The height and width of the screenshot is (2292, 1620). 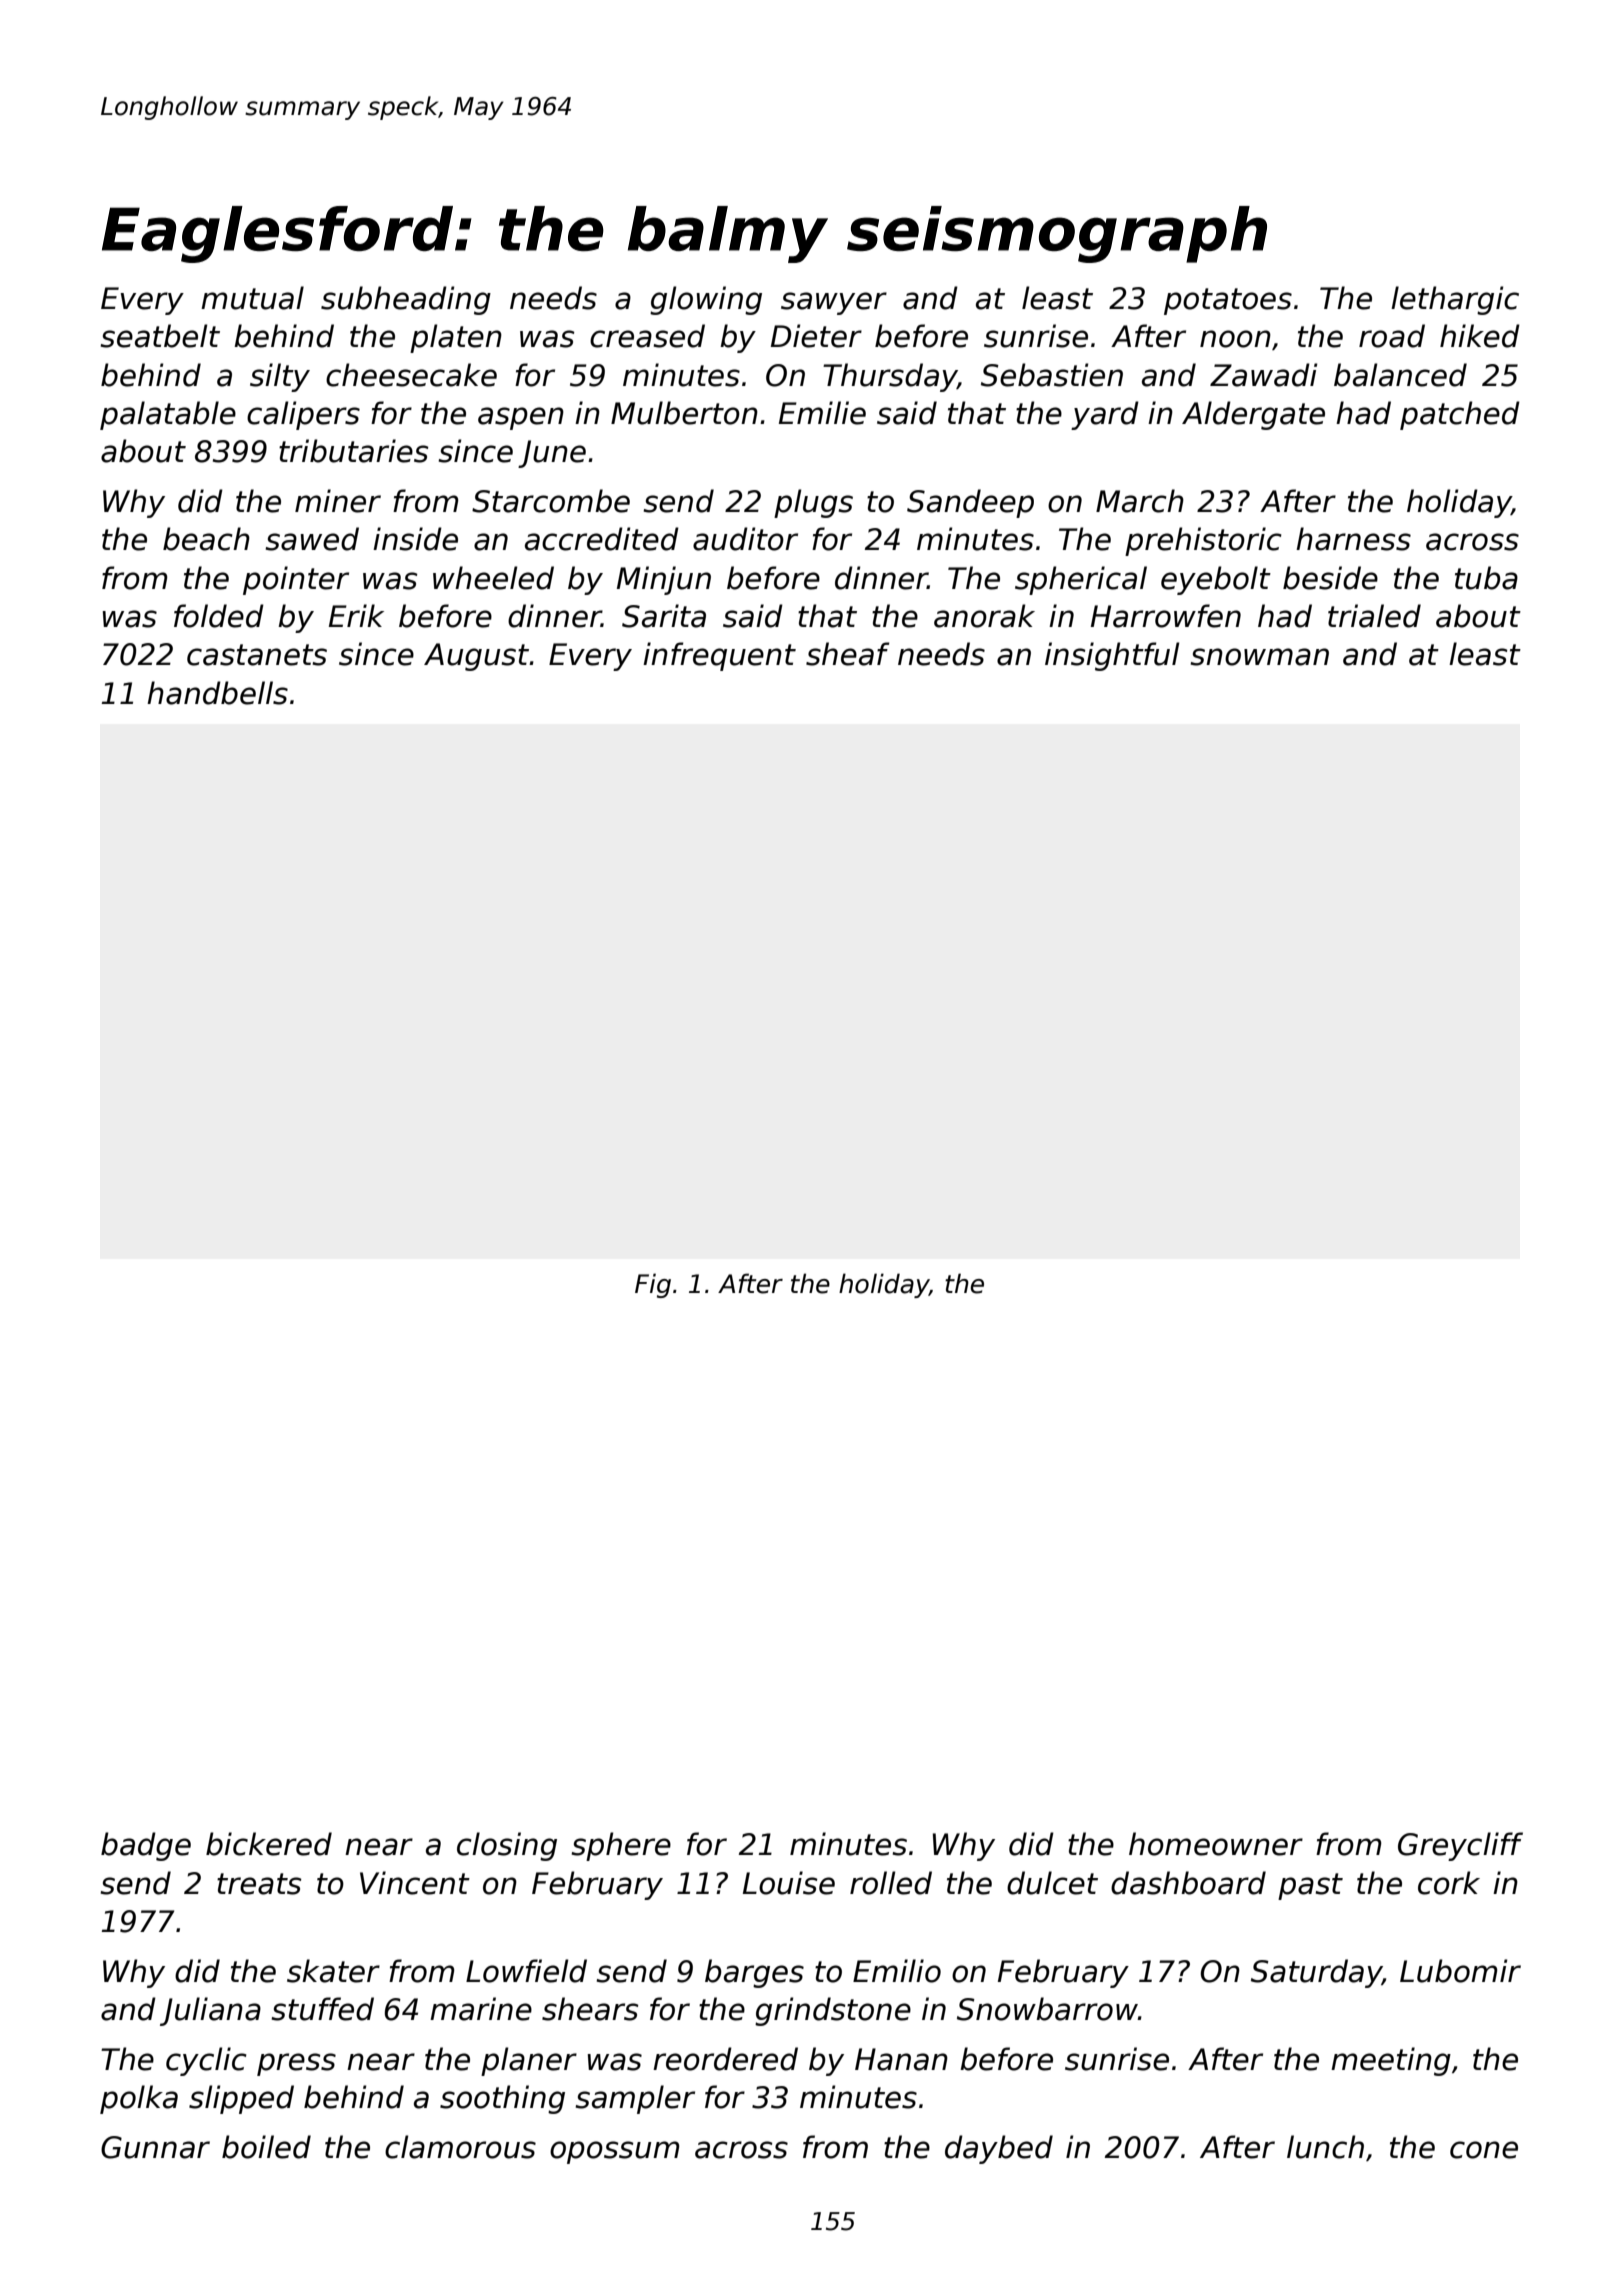 What do you see at coordinates (999, 2149) in the screenshot?
I see `daybed` at bounding box center [999, 2149].
